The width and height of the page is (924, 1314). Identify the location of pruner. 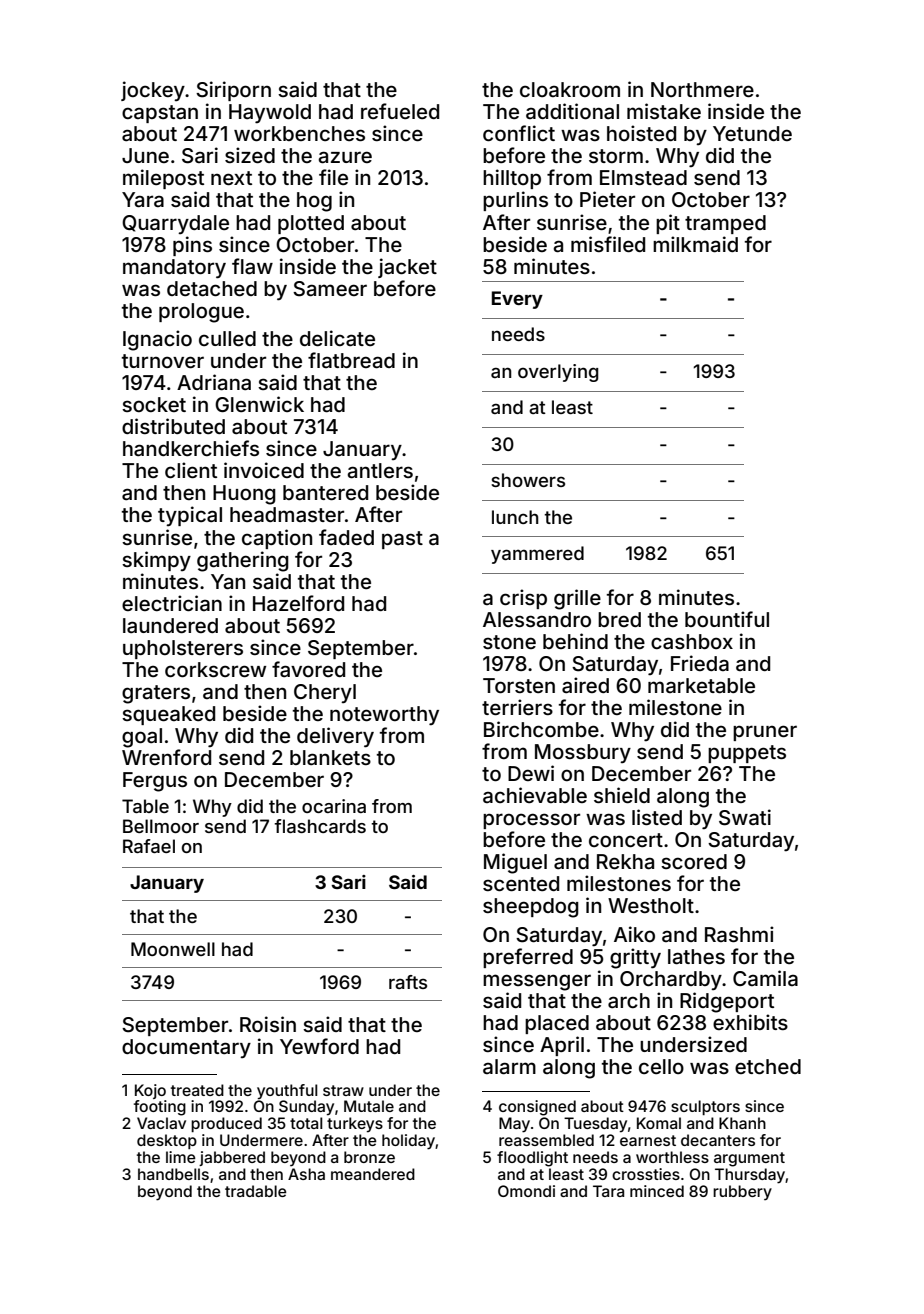
(765, 733).
